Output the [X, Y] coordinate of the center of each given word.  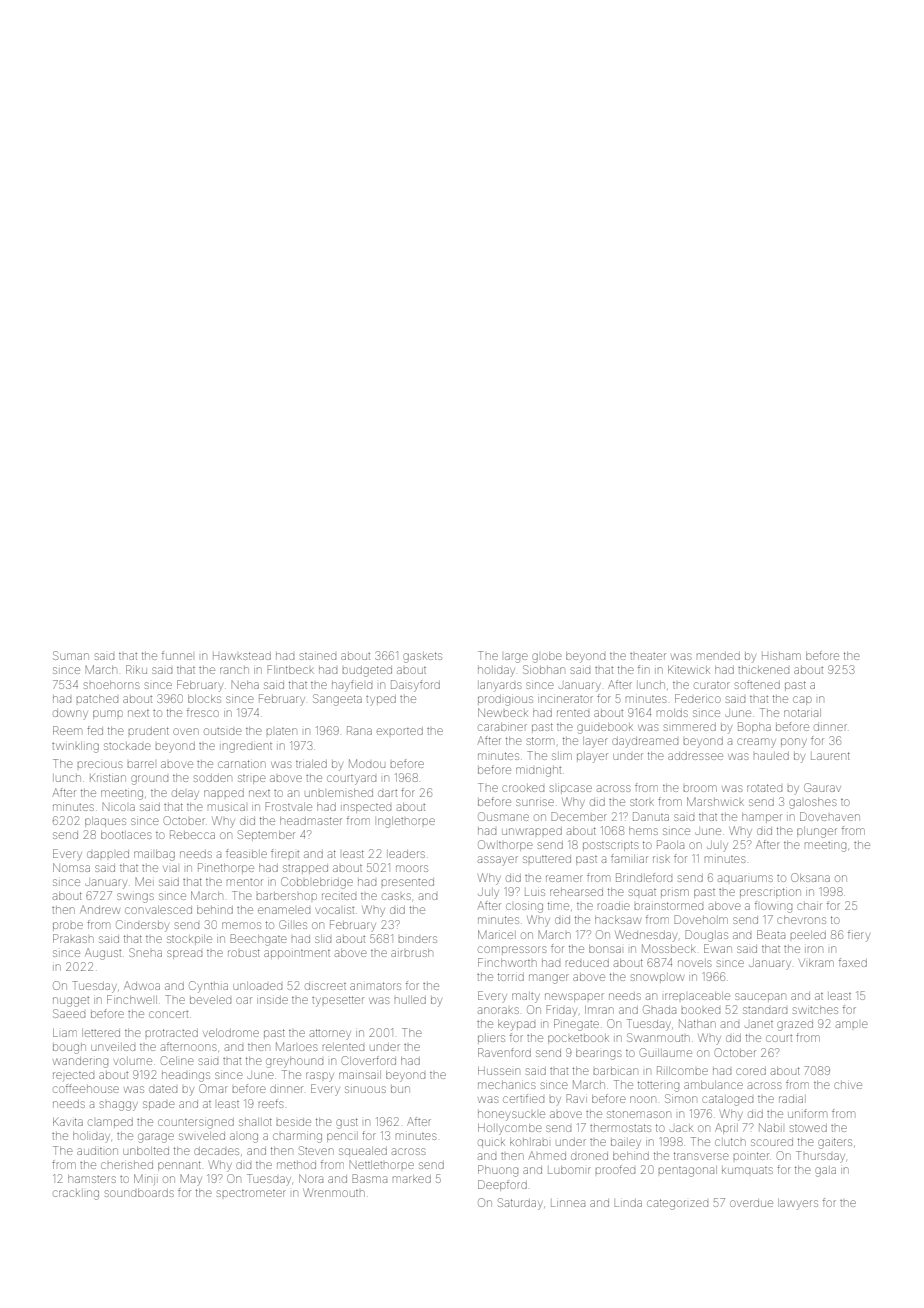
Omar [213, 1088]
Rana [359, 730]
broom [700, 788]
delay [185, 795]
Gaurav [822, 787]
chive [848, 1085]
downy [70, 715]
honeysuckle [511, 1116]
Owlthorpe [505, 845]
